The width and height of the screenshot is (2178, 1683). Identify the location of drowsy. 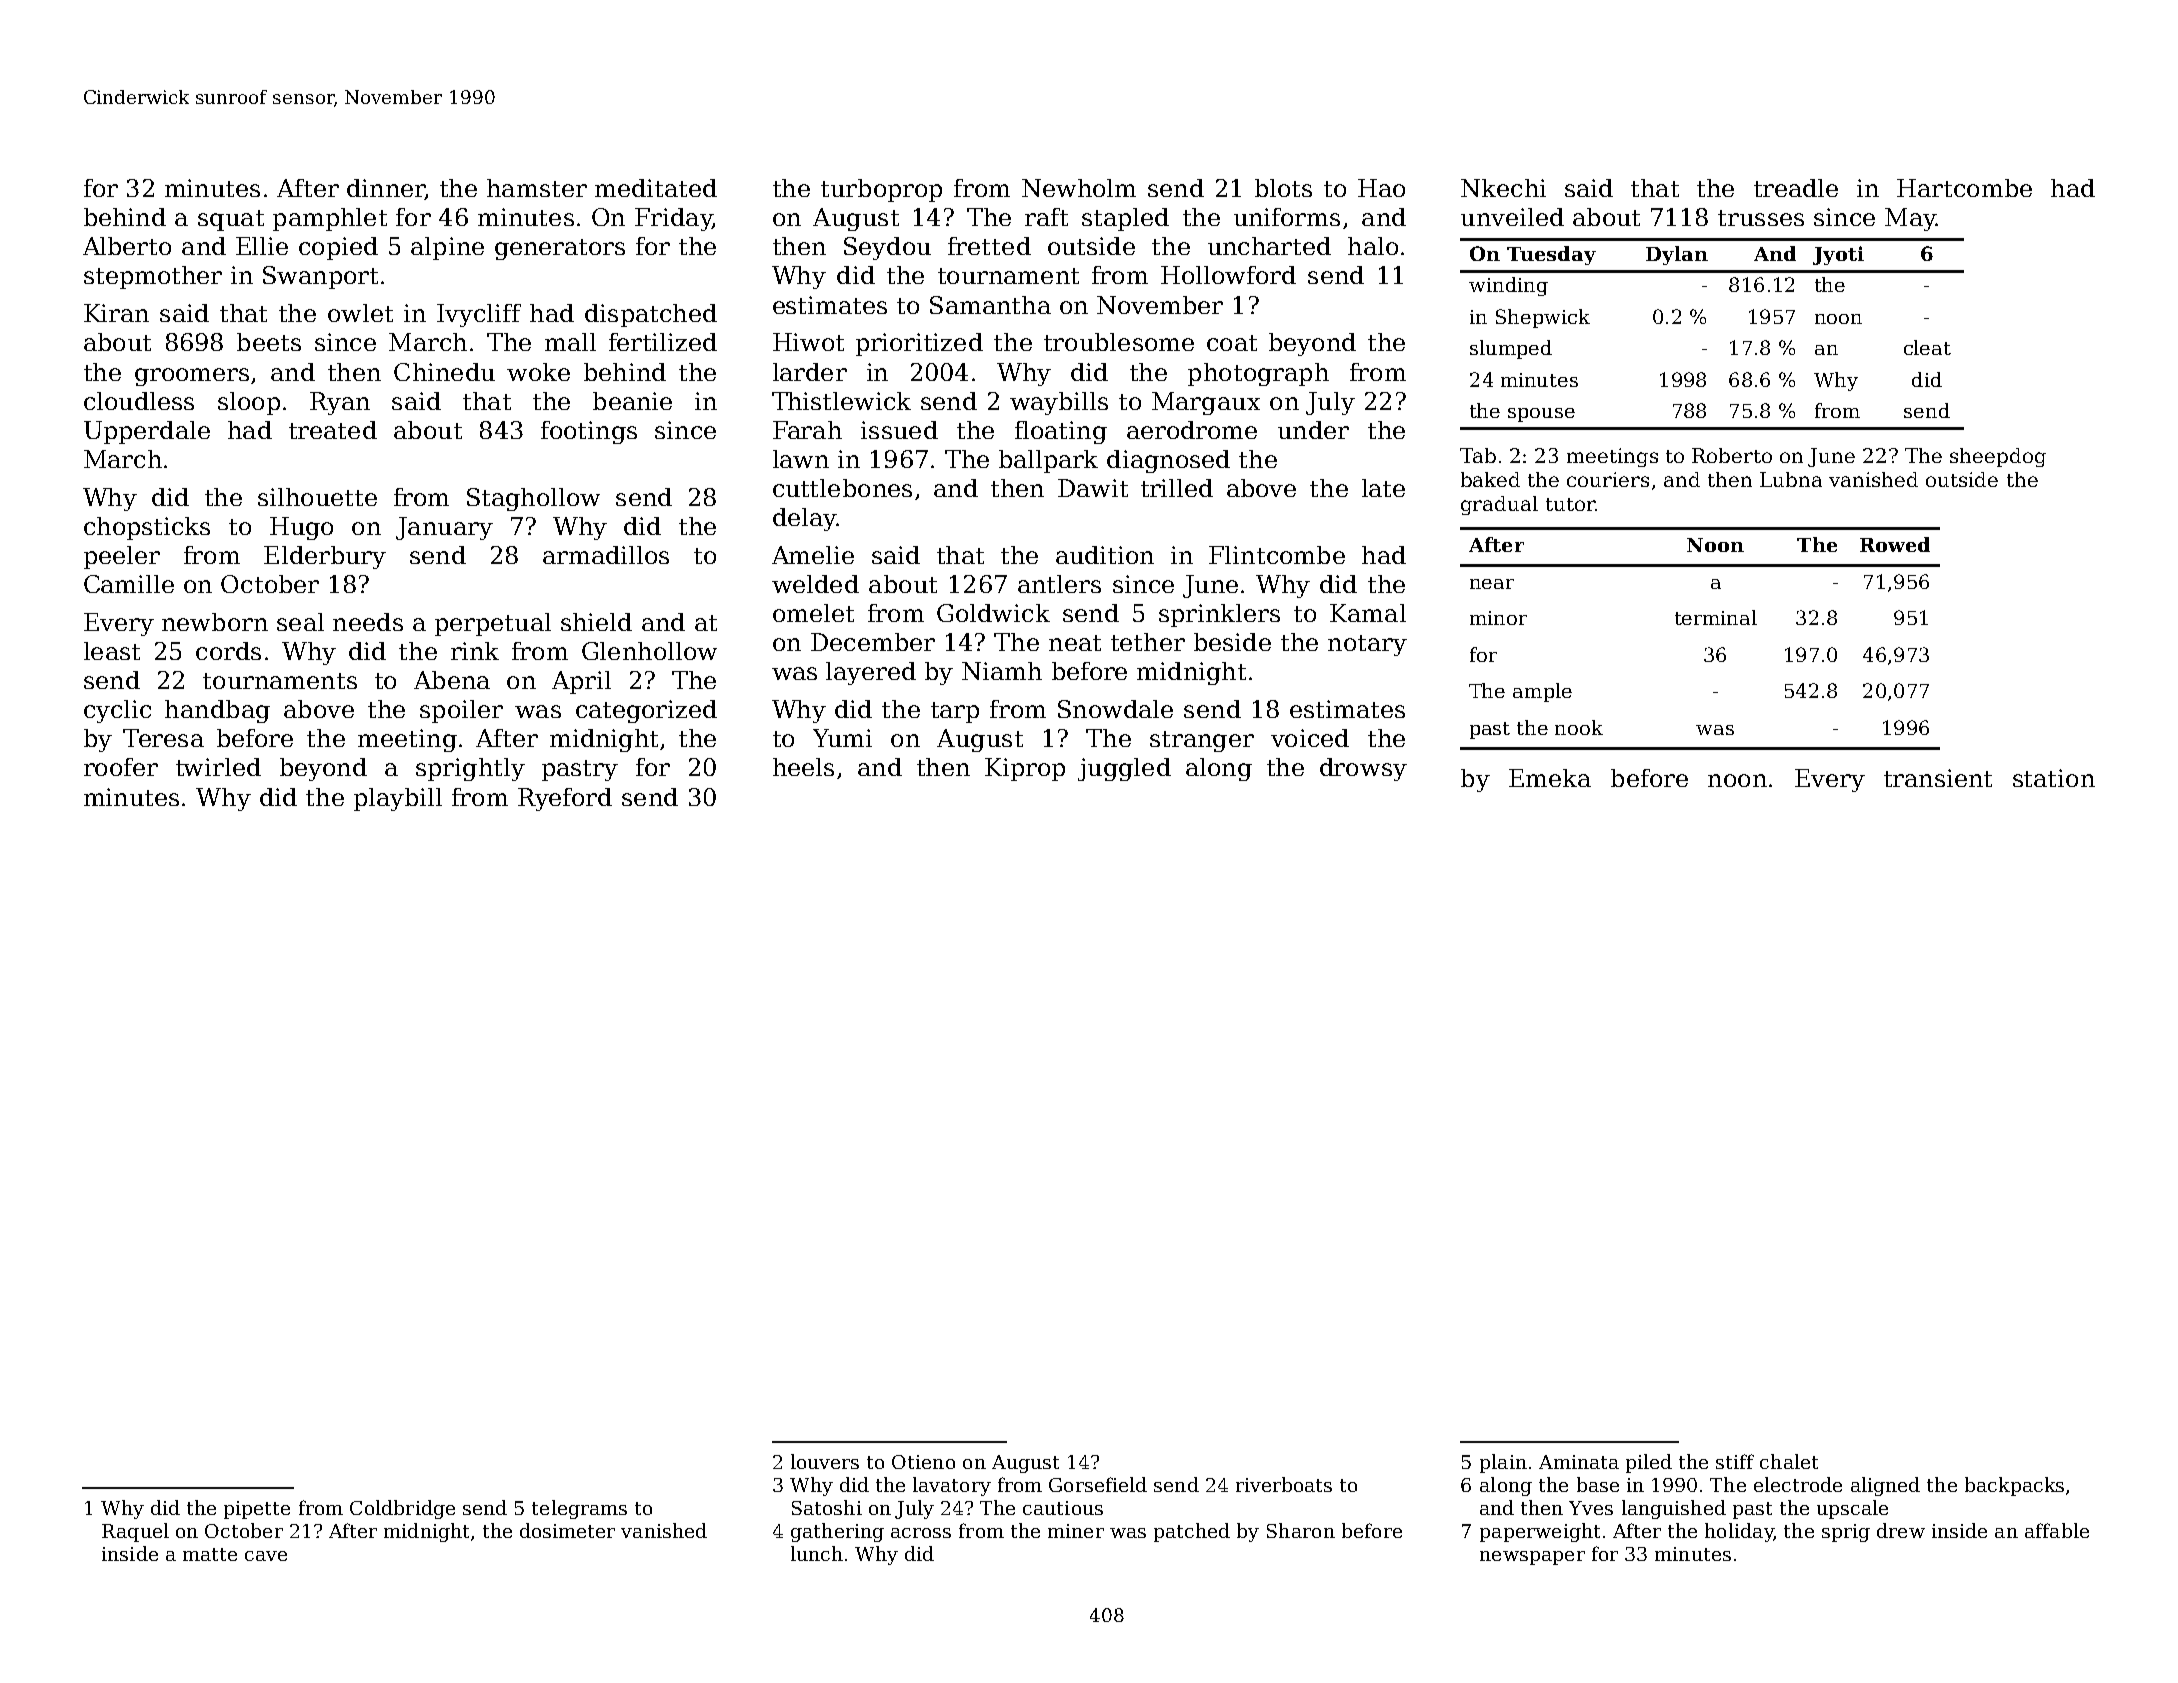
(1363, 769).
